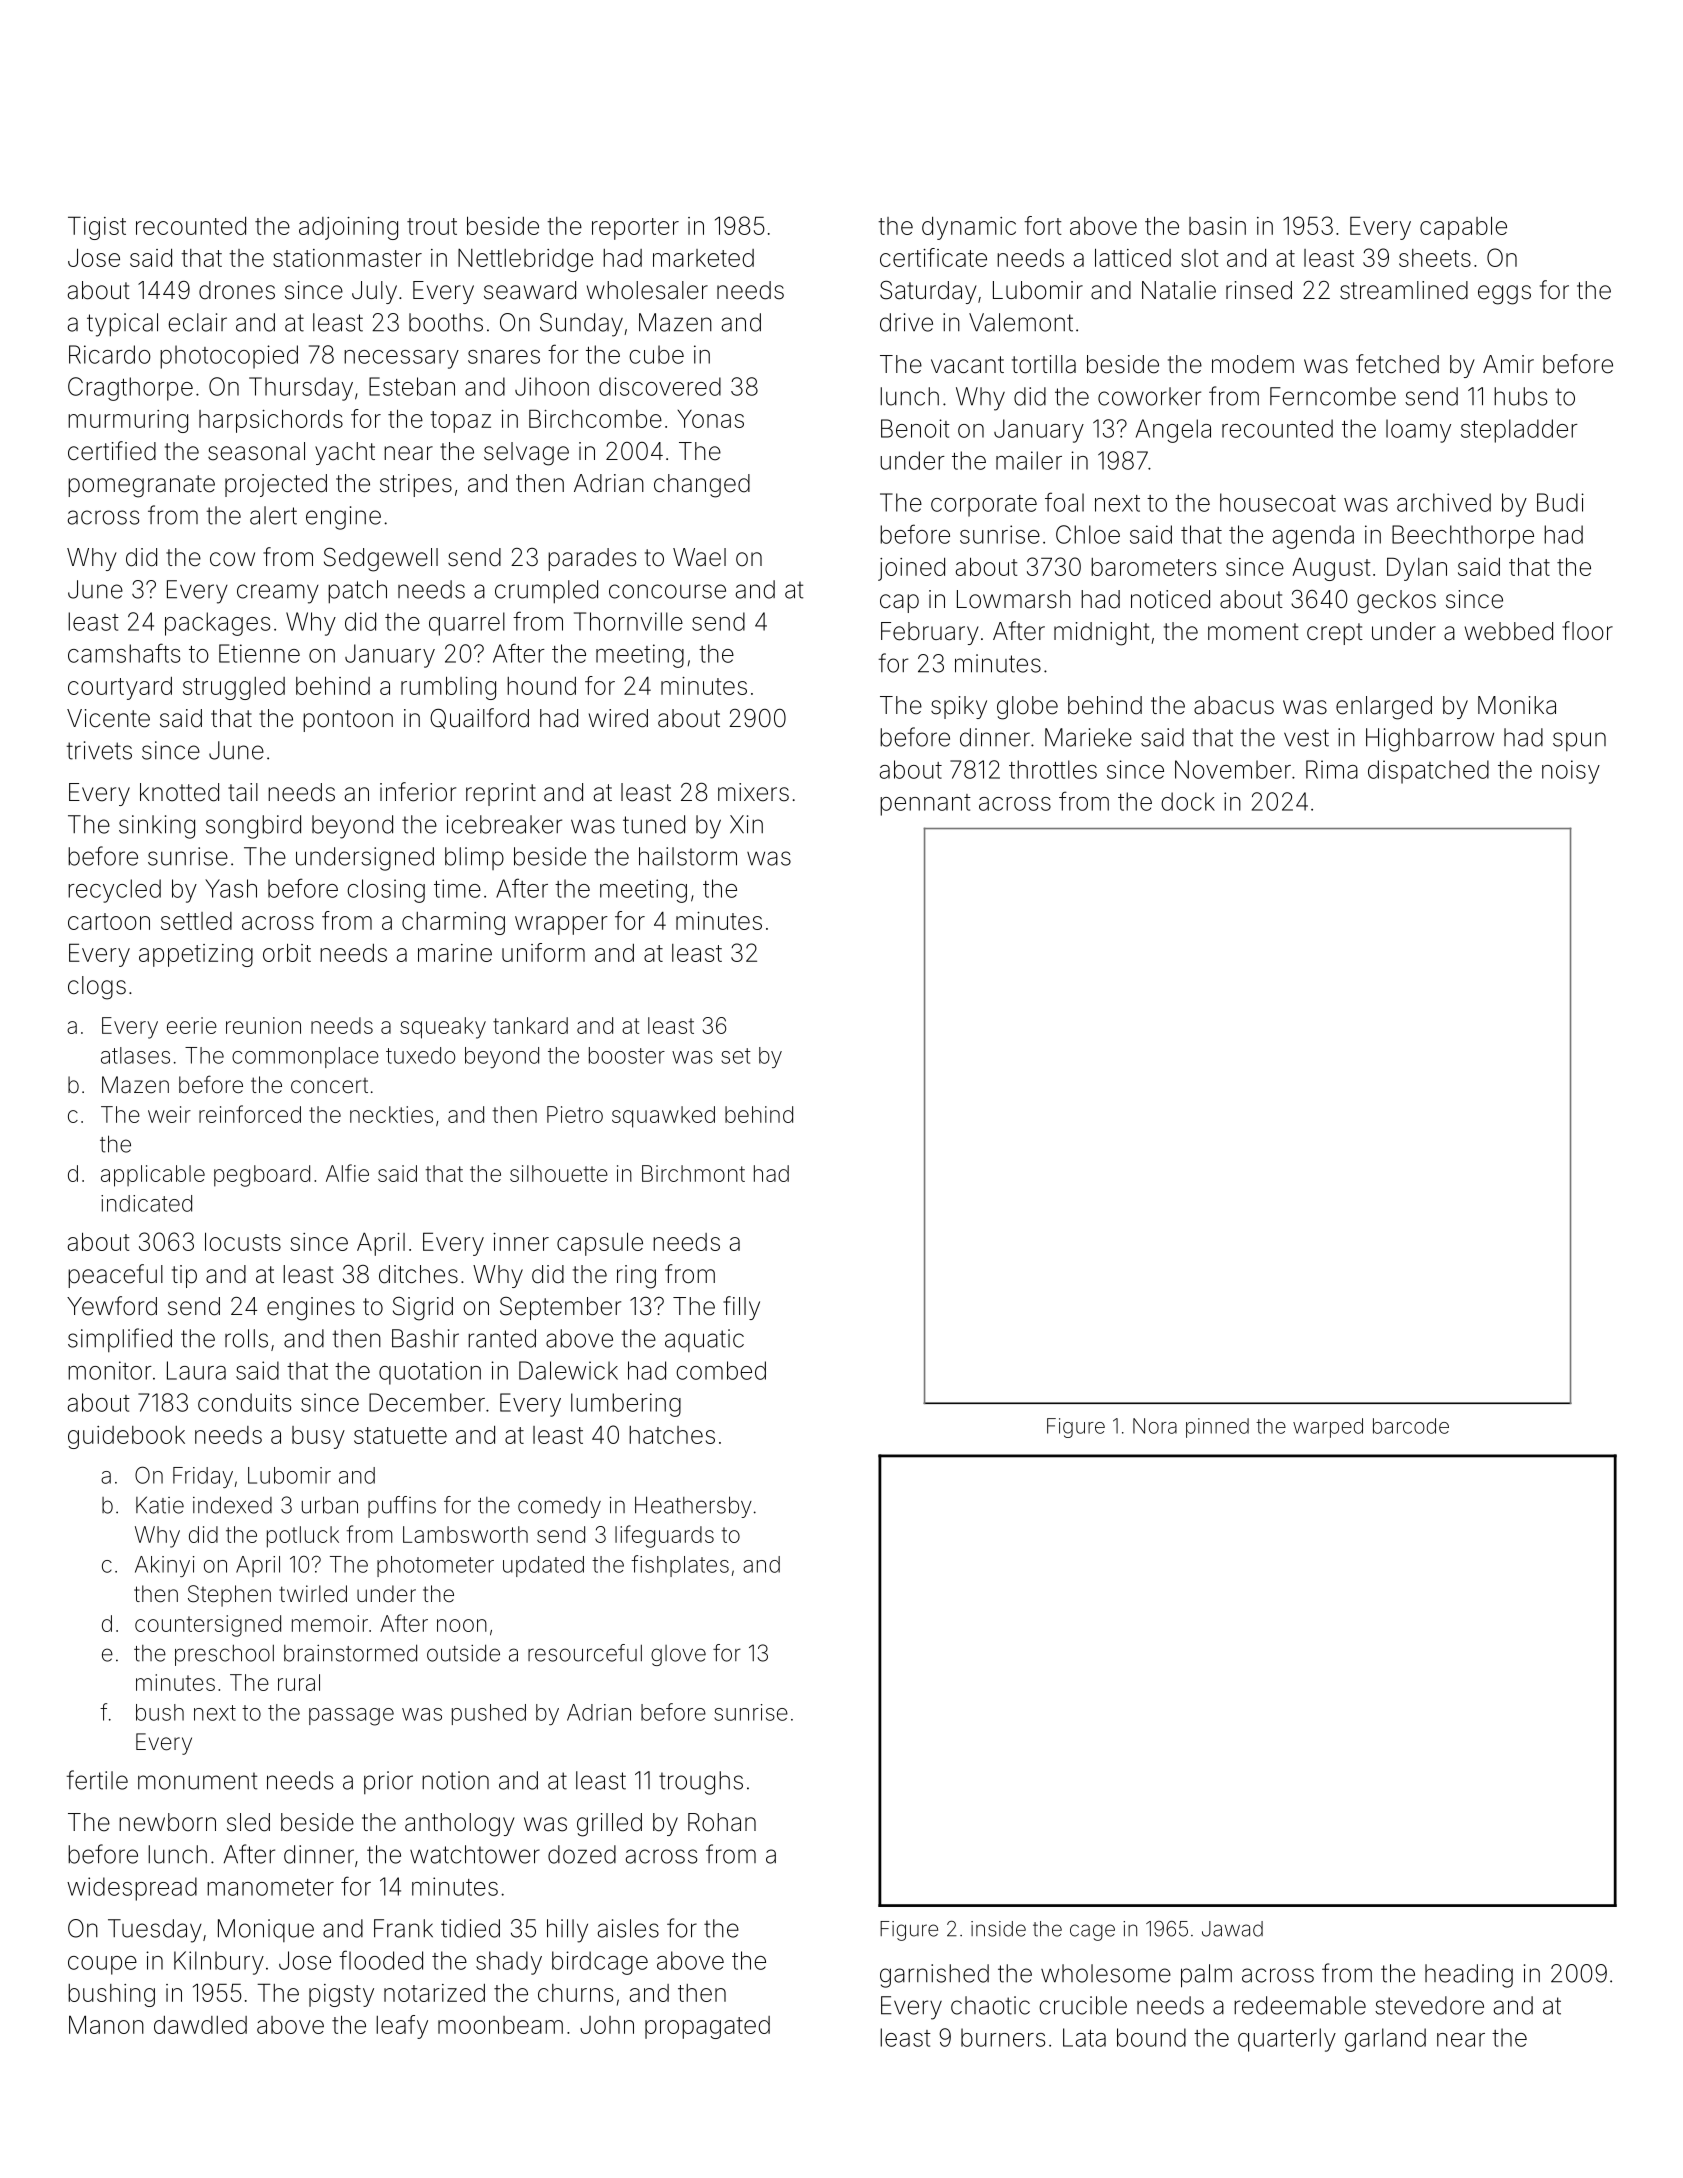 The width and height of the document is (1683, 2178). Describe the element at coordinates (1411, 1426) in the document. I see `barcode` at that location.
